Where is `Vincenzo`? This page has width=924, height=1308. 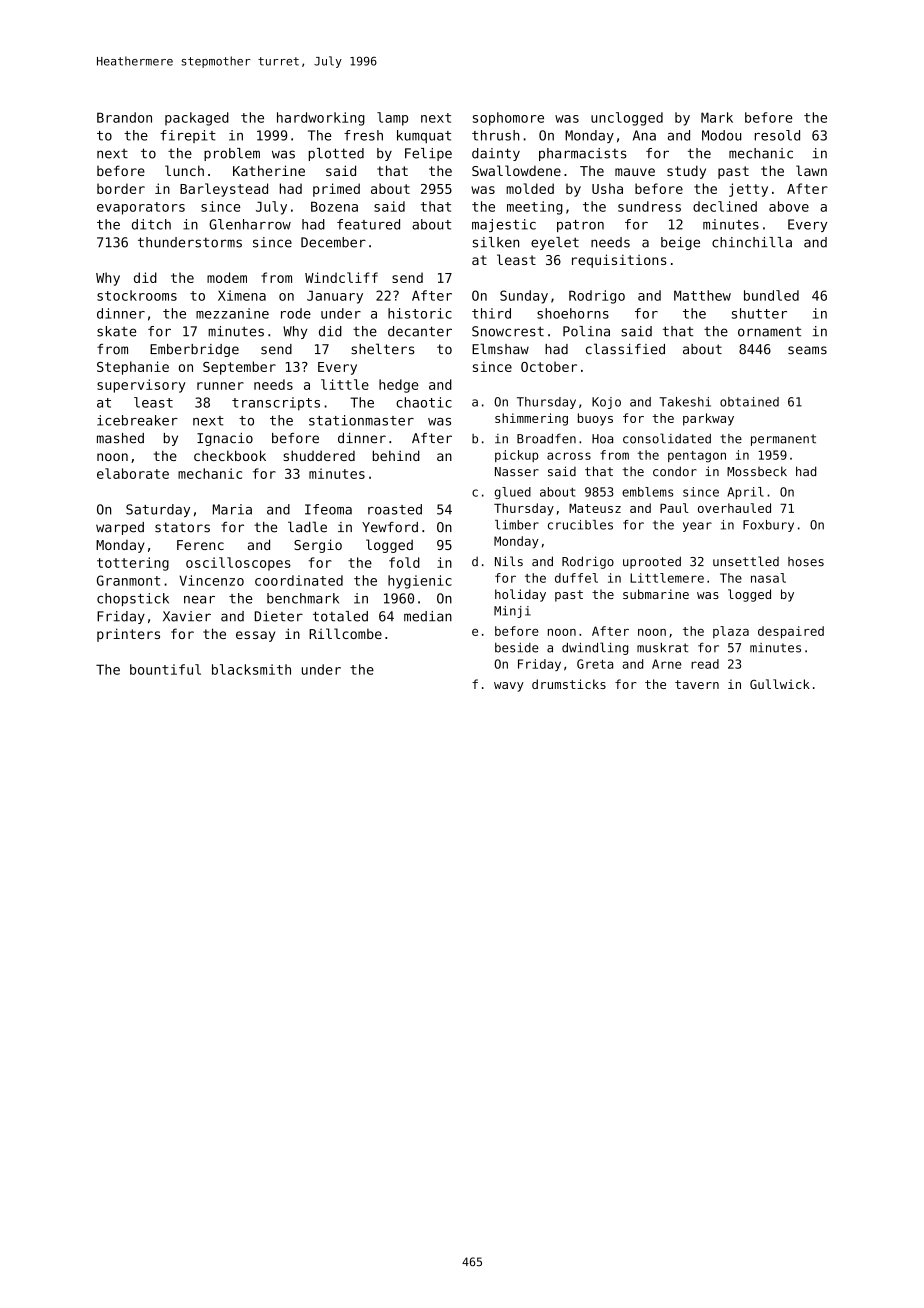 Vincenzo is located at coordinates (211, 580).
